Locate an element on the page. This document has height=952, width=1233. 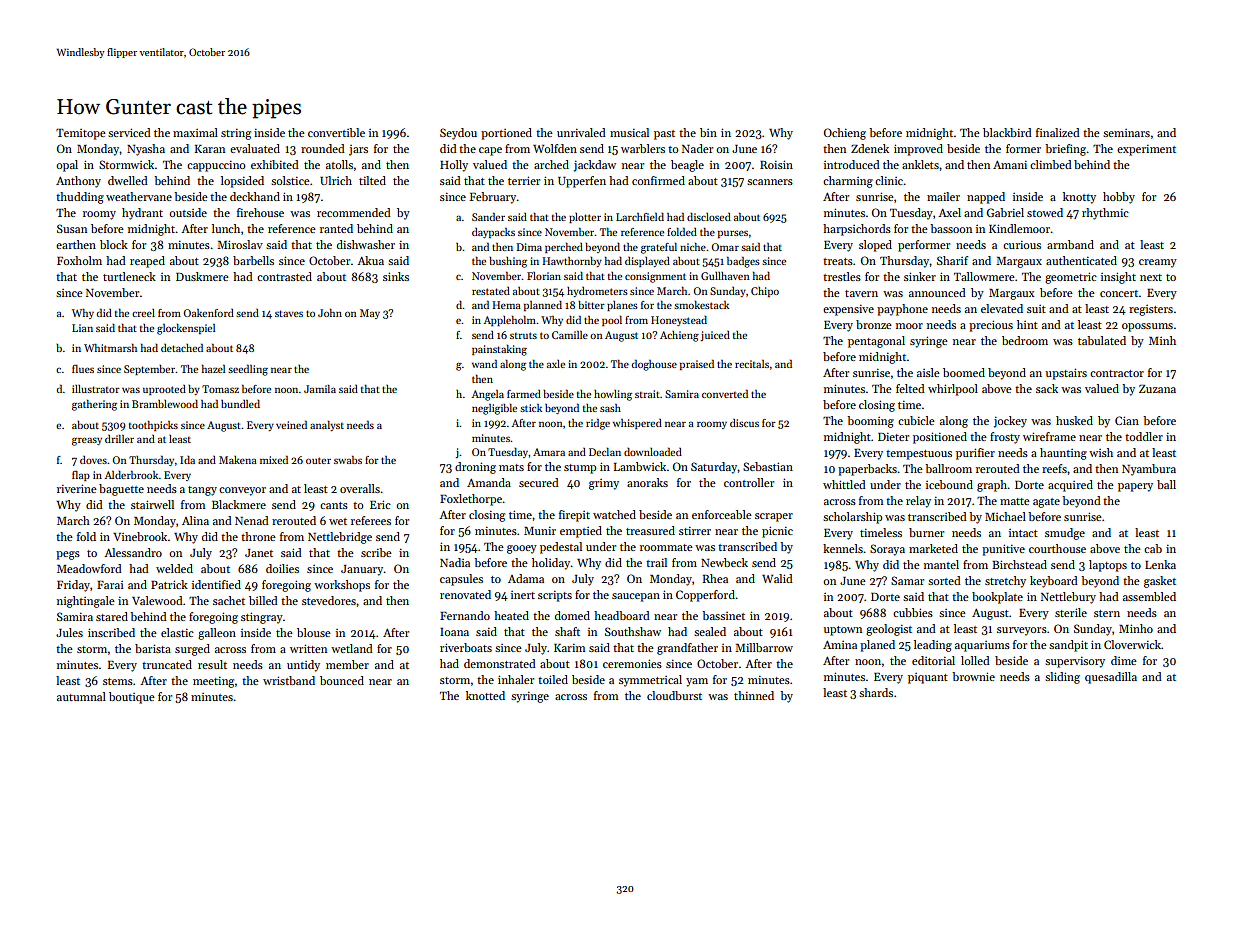
nightingale is located at coordinates (86, 602).
